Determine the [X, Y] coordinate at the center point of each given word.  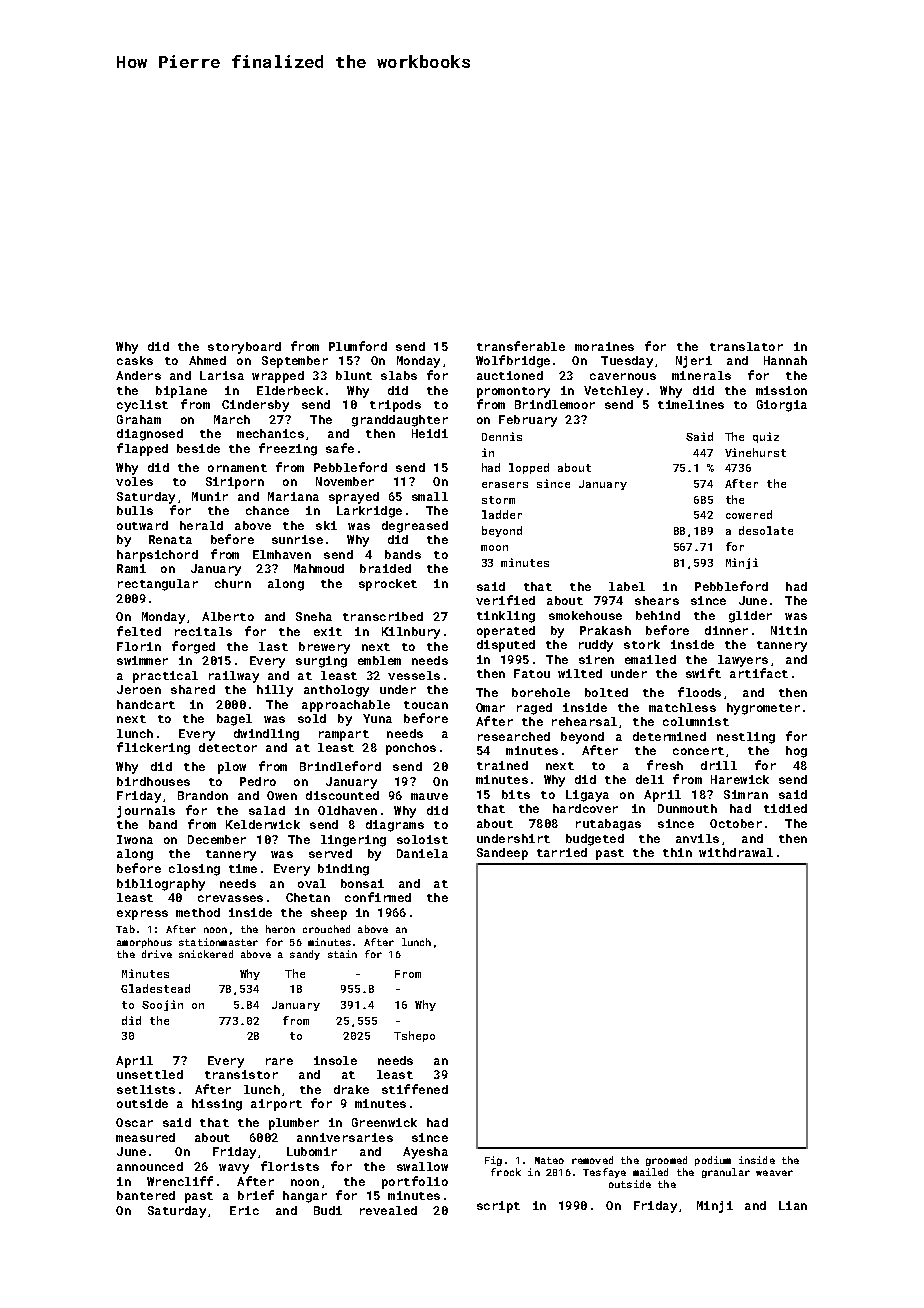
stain [342, 954]
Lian [793, 1205]
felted [139, 631]
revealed [388, 1210]
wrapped [278, 377]
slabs [399, 375]
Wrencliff [180, 1181]
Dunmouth [687, 808]
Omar [490, 707]
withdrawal [736, 852]
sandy [305, 955]
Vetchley [613, 392]
